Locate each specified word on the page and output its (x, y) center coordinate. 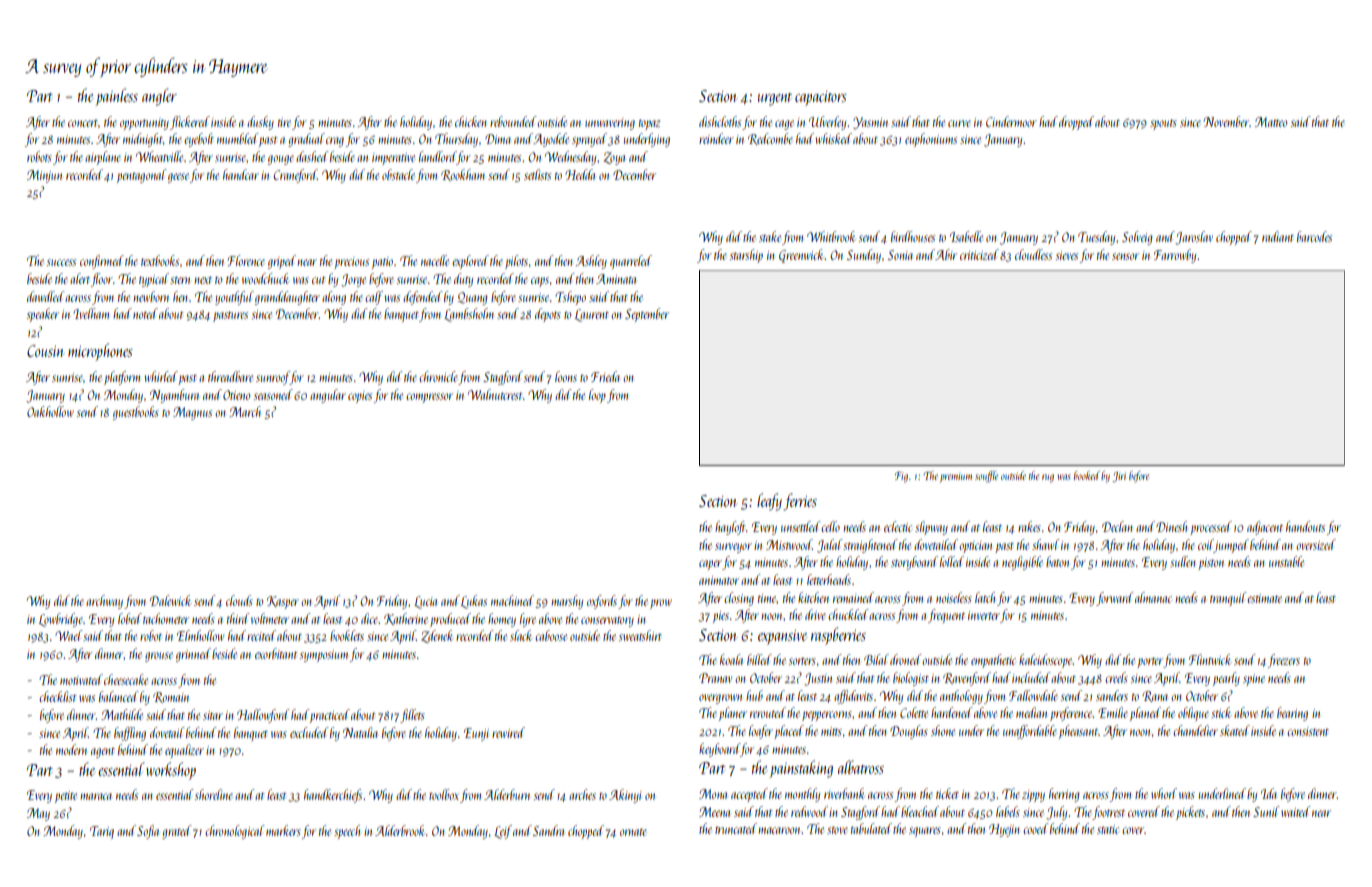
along (334, 298)
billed (759, 659)
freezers (1284, 661)
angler (159, 97)
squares (925, 832)
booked (1087, 475)
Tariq (102, 832)
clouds (239, 600)
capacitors (821, 98)
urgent (775, 99)
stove (837, 830)
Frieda (605, 376)
